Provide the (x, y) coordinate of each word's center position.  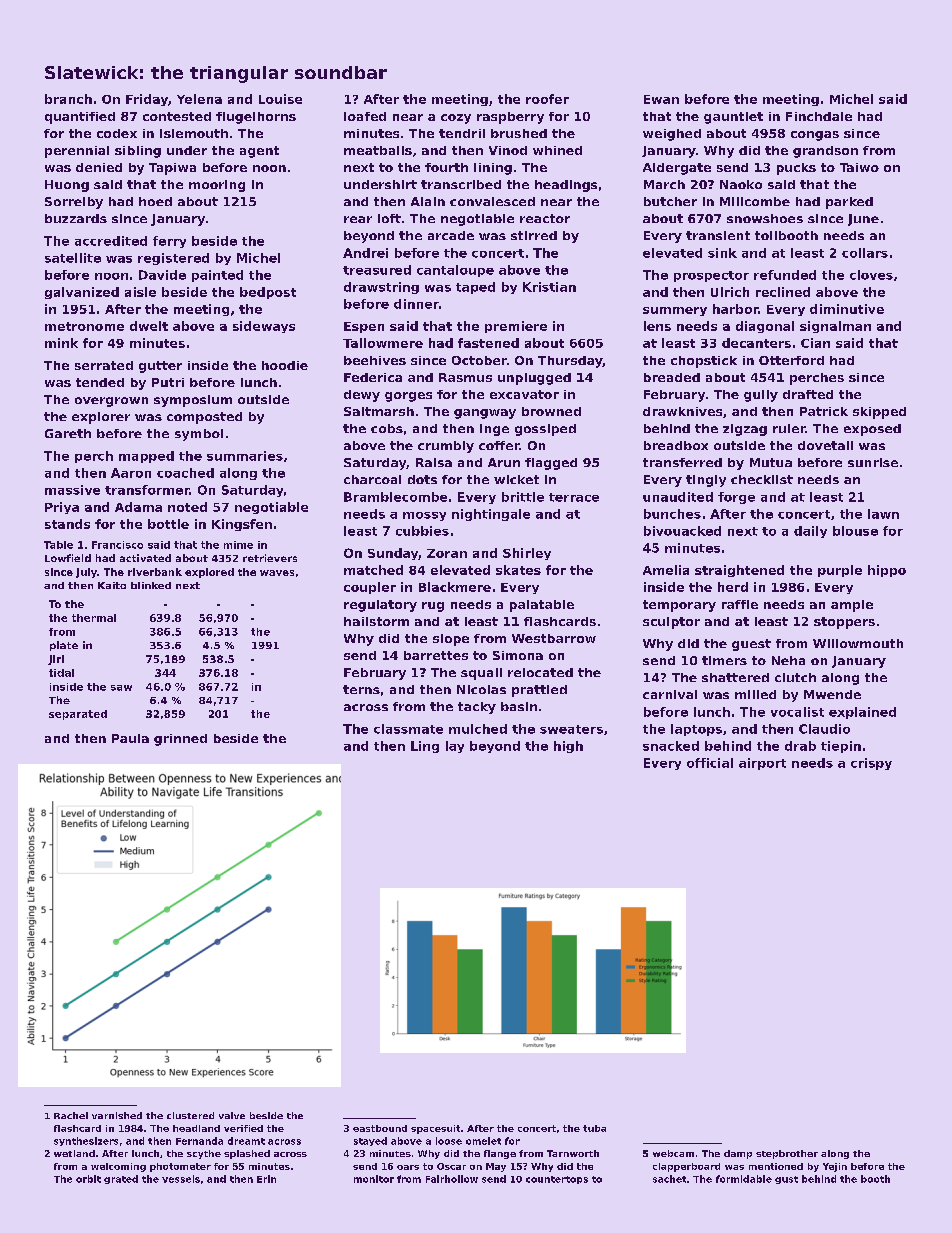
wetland (74, 1153)
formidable (744, 1179)
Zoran (447, 553)
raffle (740, 604)
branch (68, 99)
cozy (456, 119)
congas (815, 136)
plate (64, 646)
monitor (374, 1179)
